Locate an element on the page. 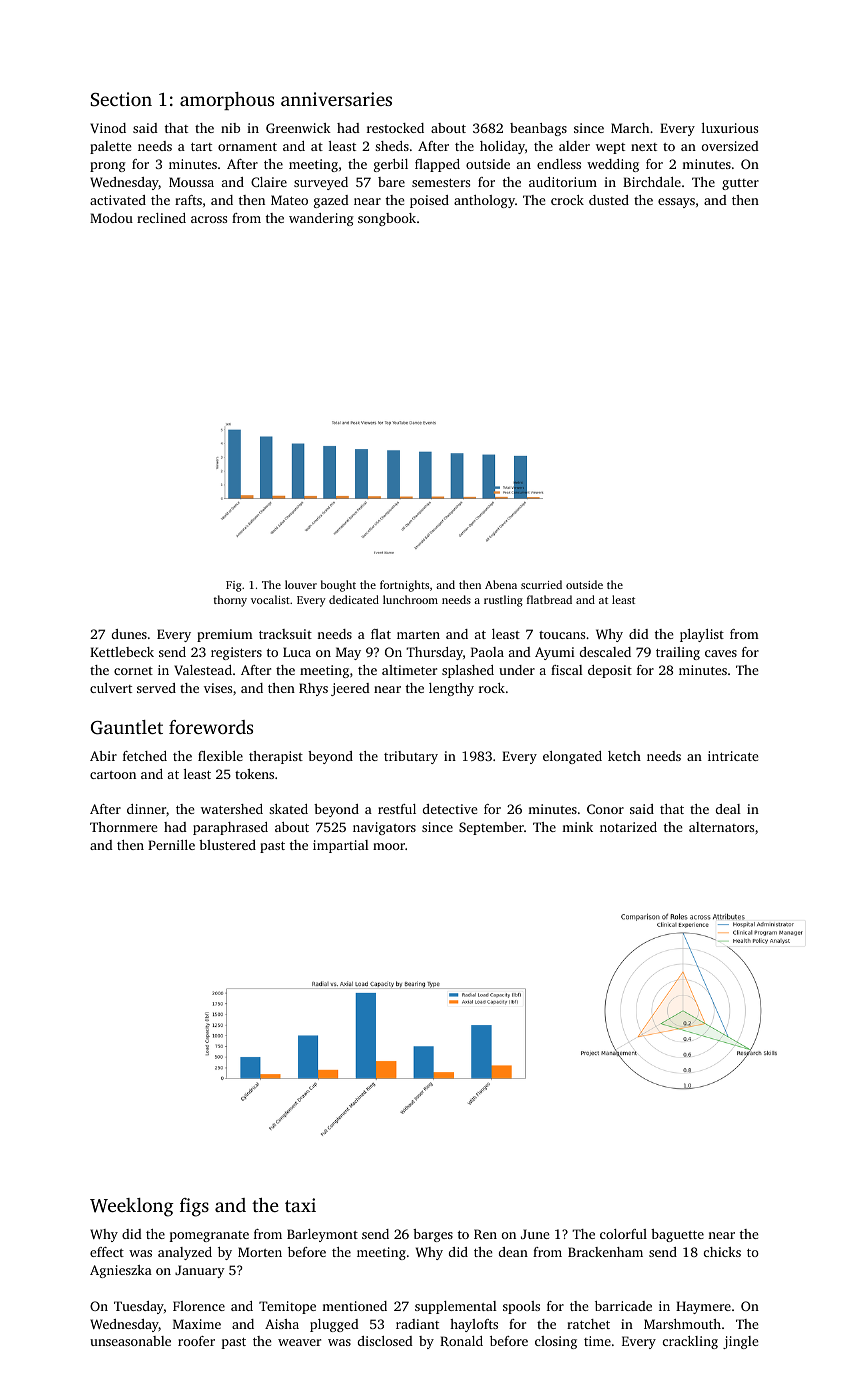 The width and height of the document is (849, 1400). gutter is located at coordinates (740, 184).
